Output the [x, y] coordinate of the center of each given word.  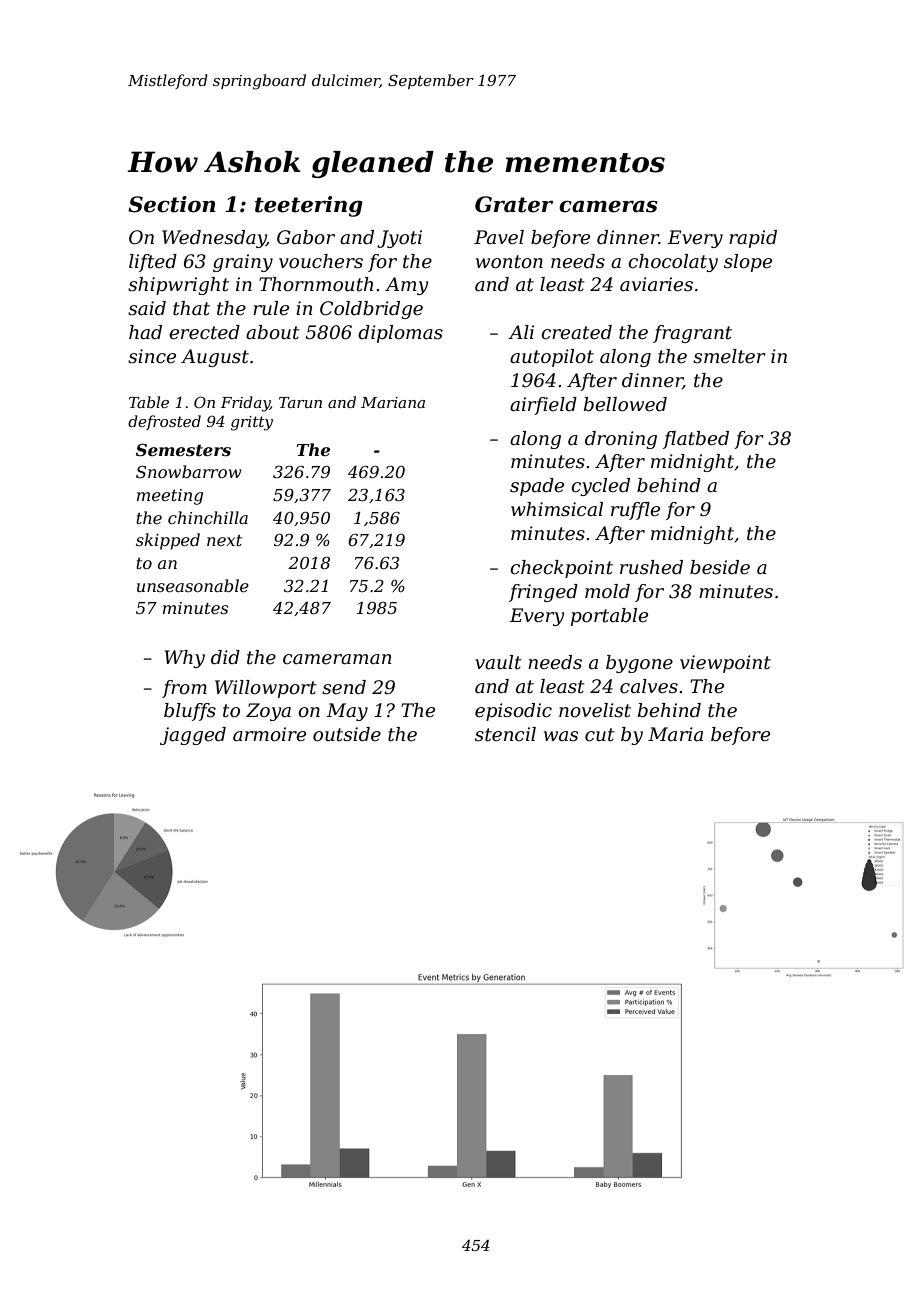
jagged [193, 736]
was [561, 736]
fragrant [692, 334]
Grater [514, 204]
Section [172, 204]
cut [600, 735]
